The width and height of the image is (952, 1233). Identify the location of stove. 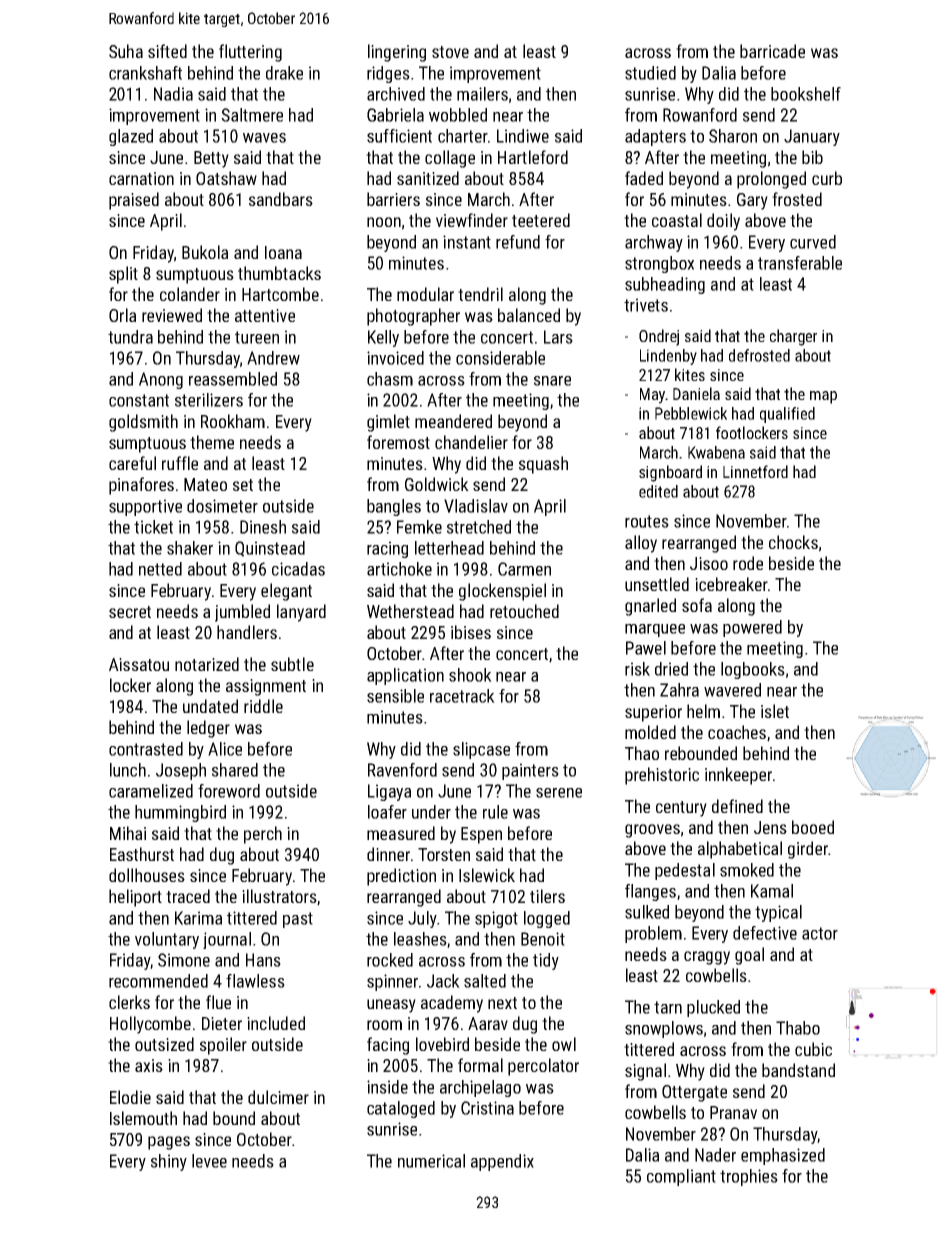
(450, 52).
